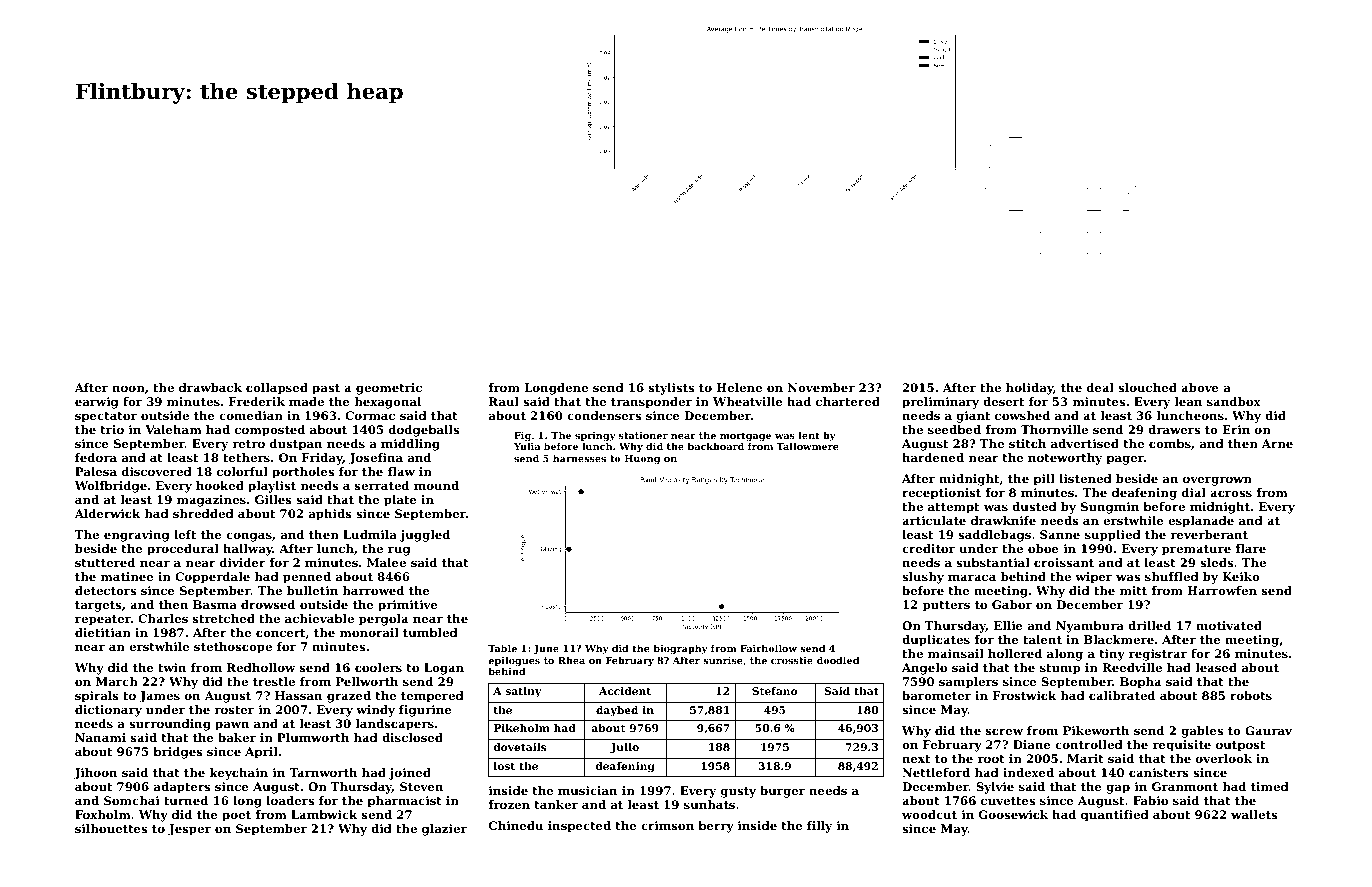 This screenshot has width=1372, height=887. Describe the element at coordinates (617, 711) in the screenshot. I see `daybed` at that location.
